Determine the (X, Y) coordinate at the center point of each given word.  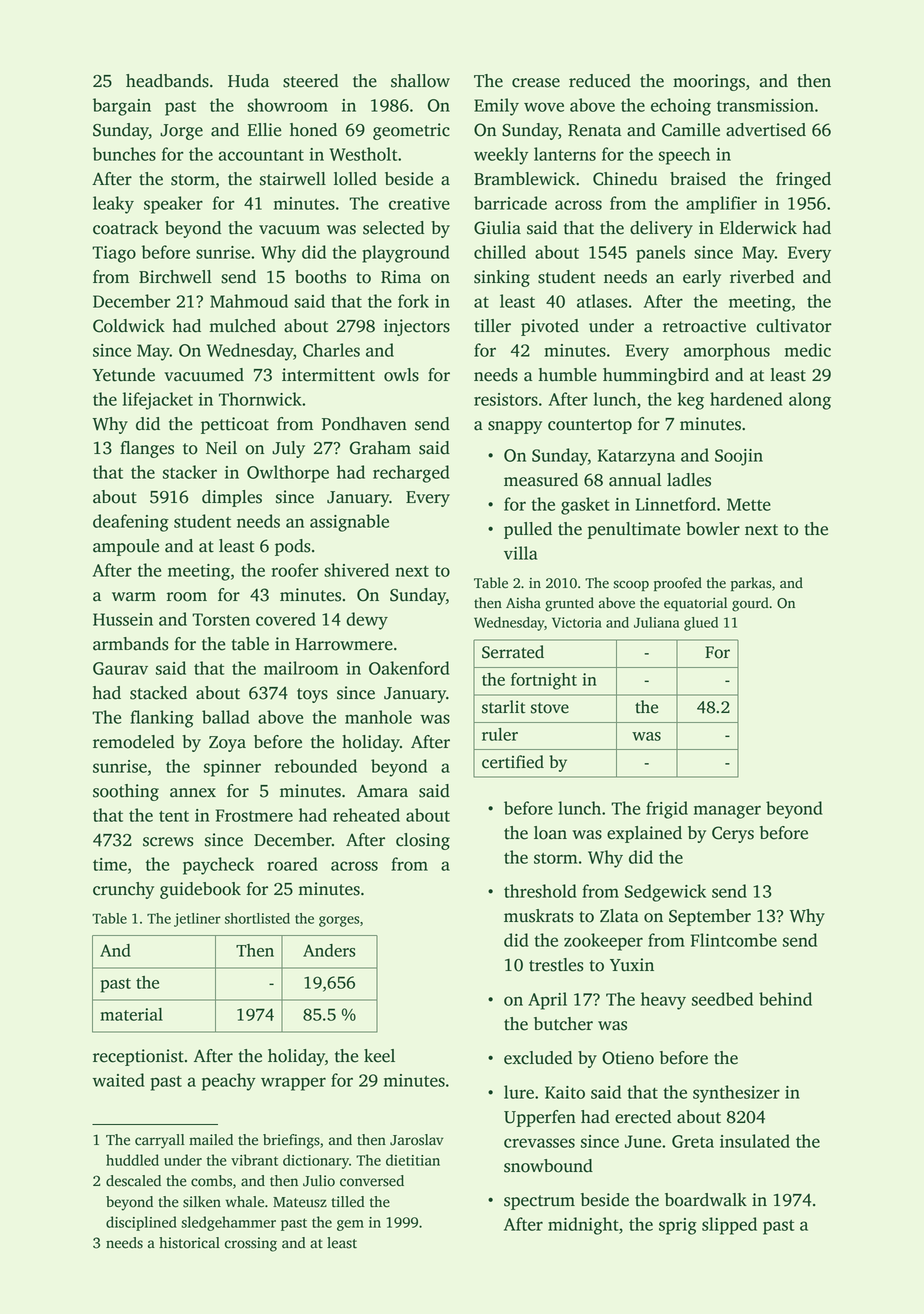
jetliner (197, 920)
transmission (765, 105)
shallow (420, 81)
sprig (678, 1226)
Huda (248, 81)
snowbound (548, 1166)
